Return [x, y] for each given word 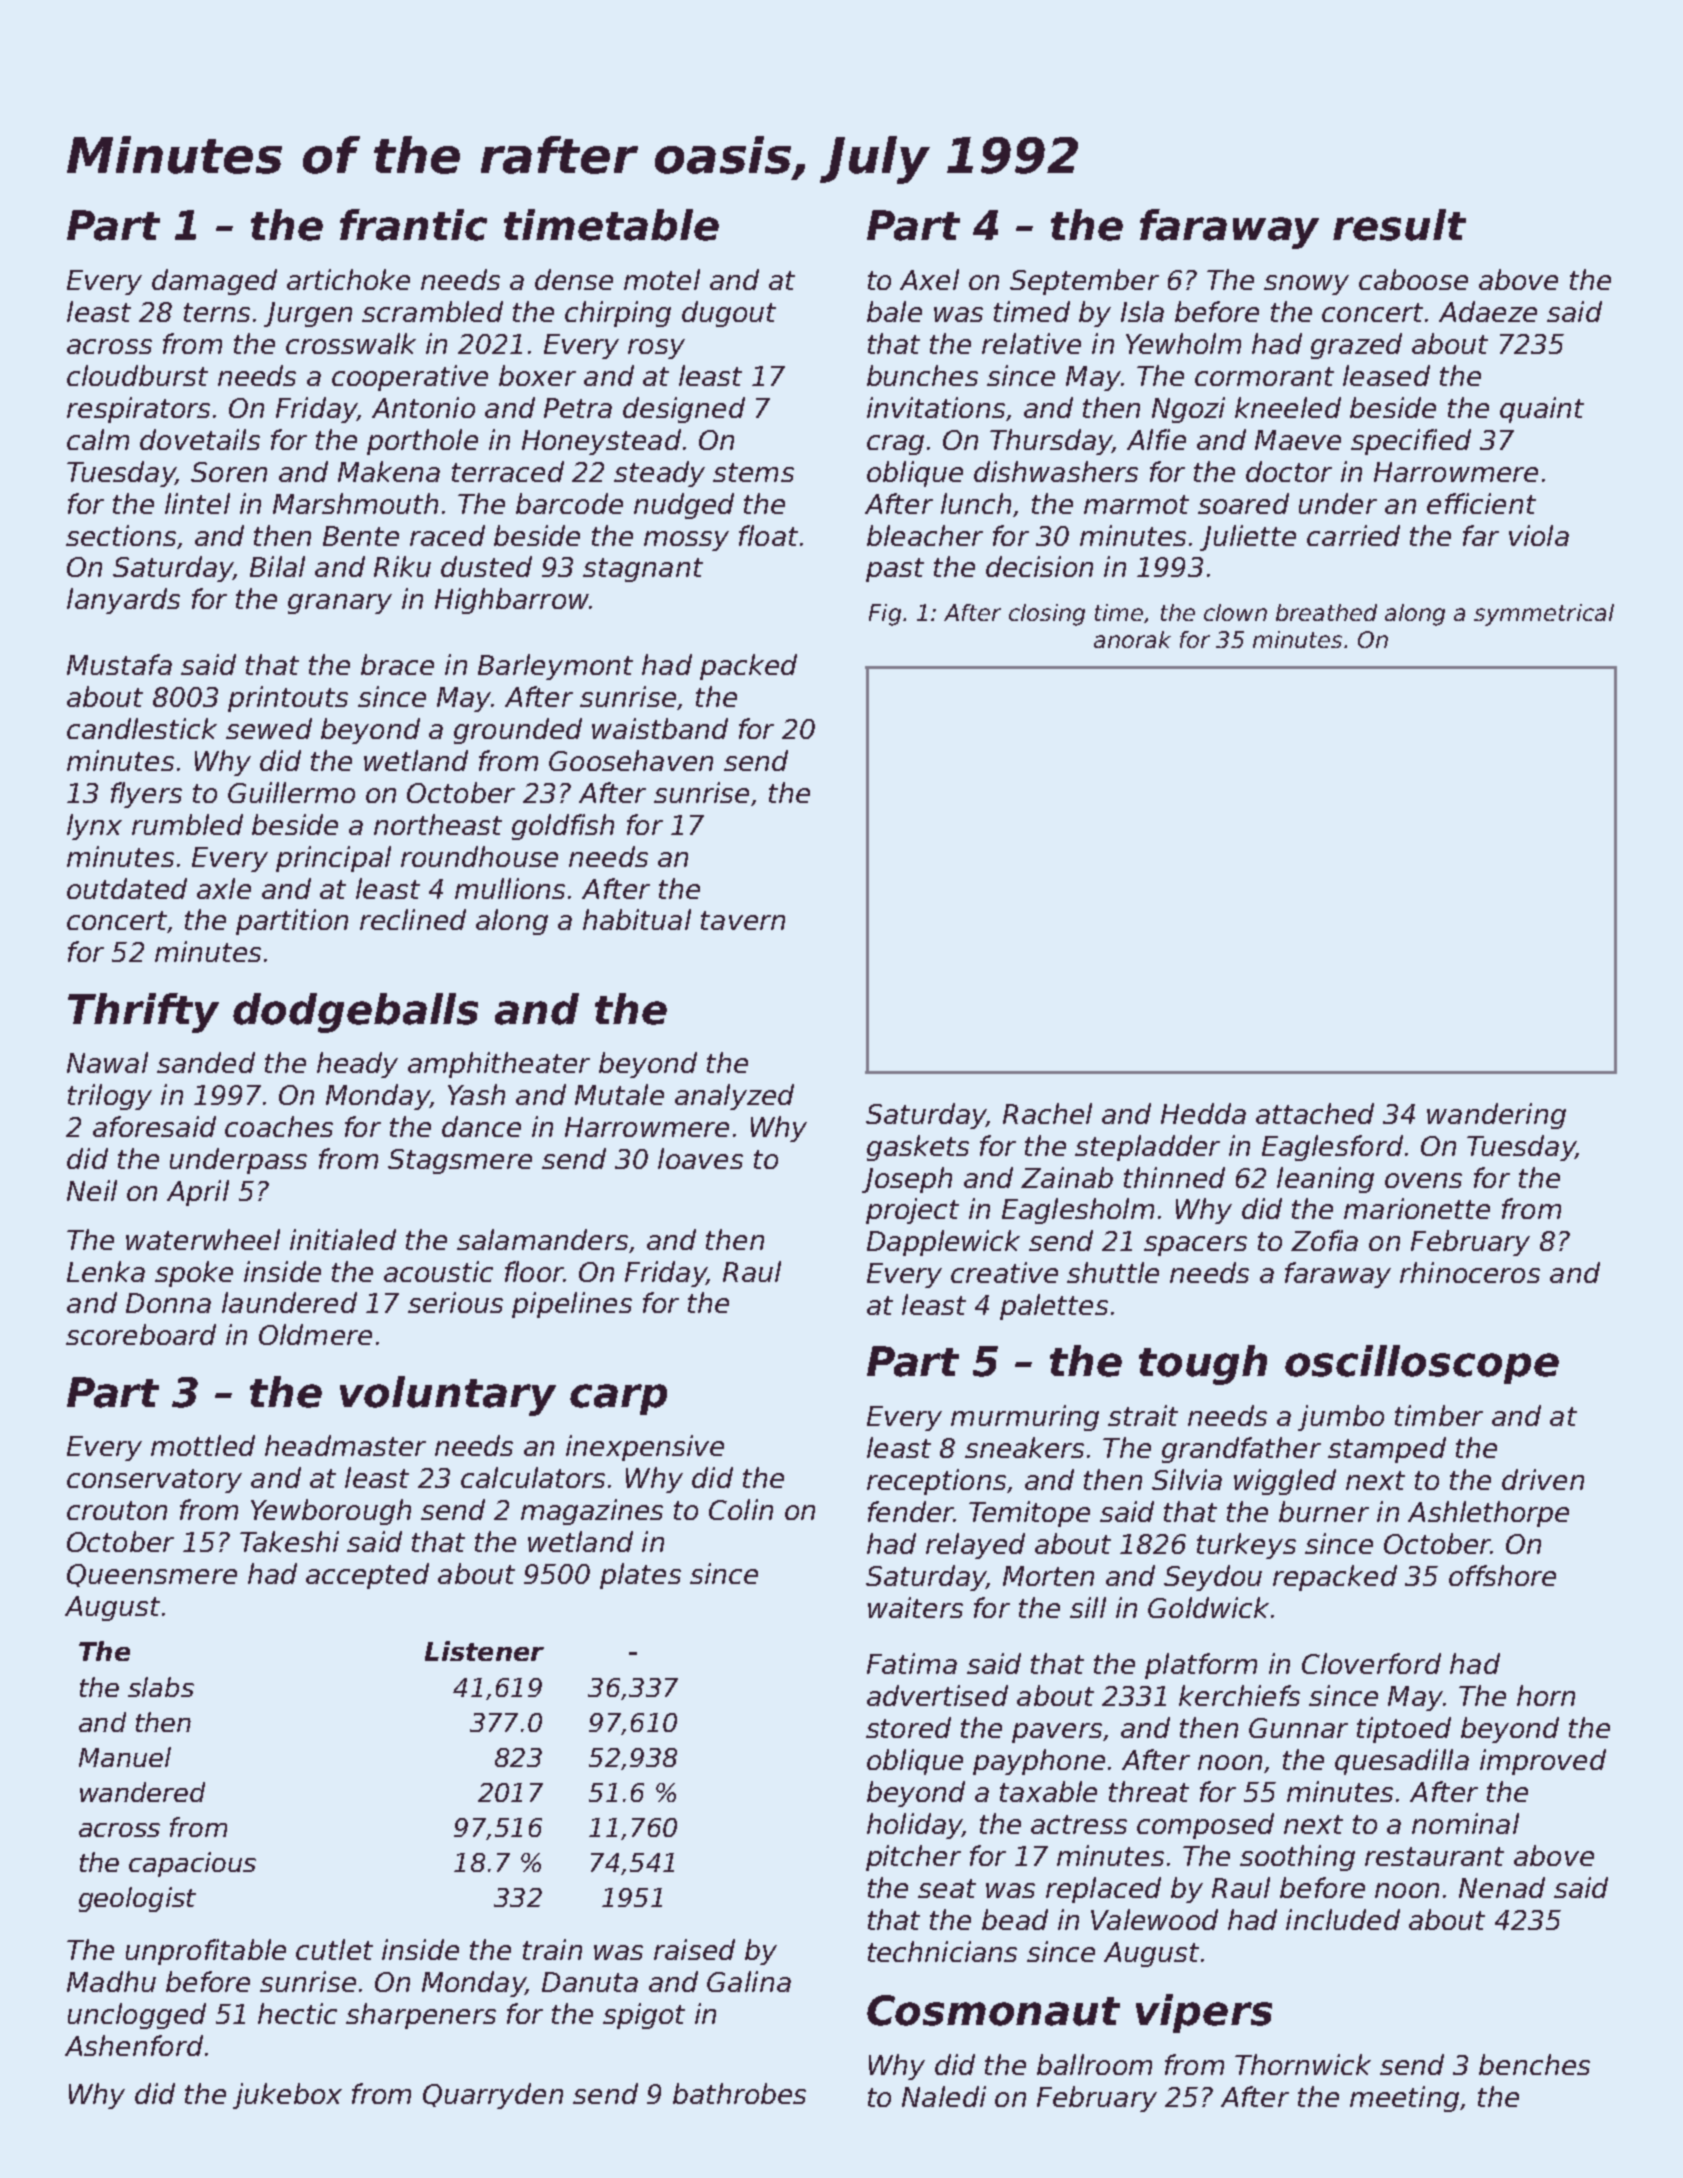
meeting [1404, 2099]
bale [894, 311]
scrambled [432, 311]
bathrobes [739, 2093]
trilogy [110, 1097]
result [1399, 225]
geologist [137, 1899]
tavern [743, 920]
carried [1353, 535]
